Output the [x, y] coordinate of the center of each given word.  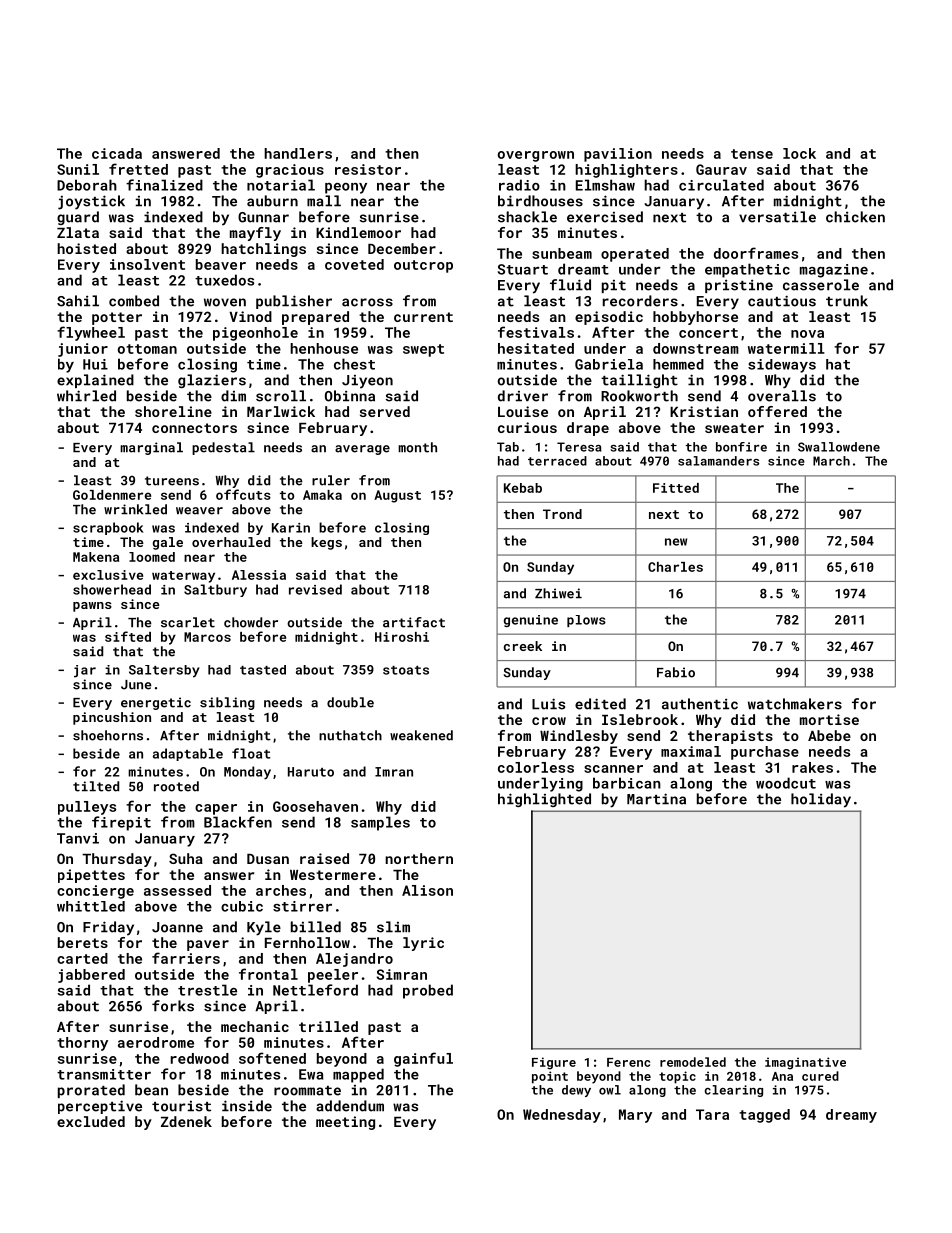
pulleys [87, 808]
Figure [554, 1063]
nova [807, 334]
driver [523, 396]
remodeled [693, 1062]
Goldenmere [112, 495]
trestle [207, 990]
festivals [536, 332]
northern [419, 858]
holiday [821, 800]
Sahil [78, 301]
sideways [782, 366]
